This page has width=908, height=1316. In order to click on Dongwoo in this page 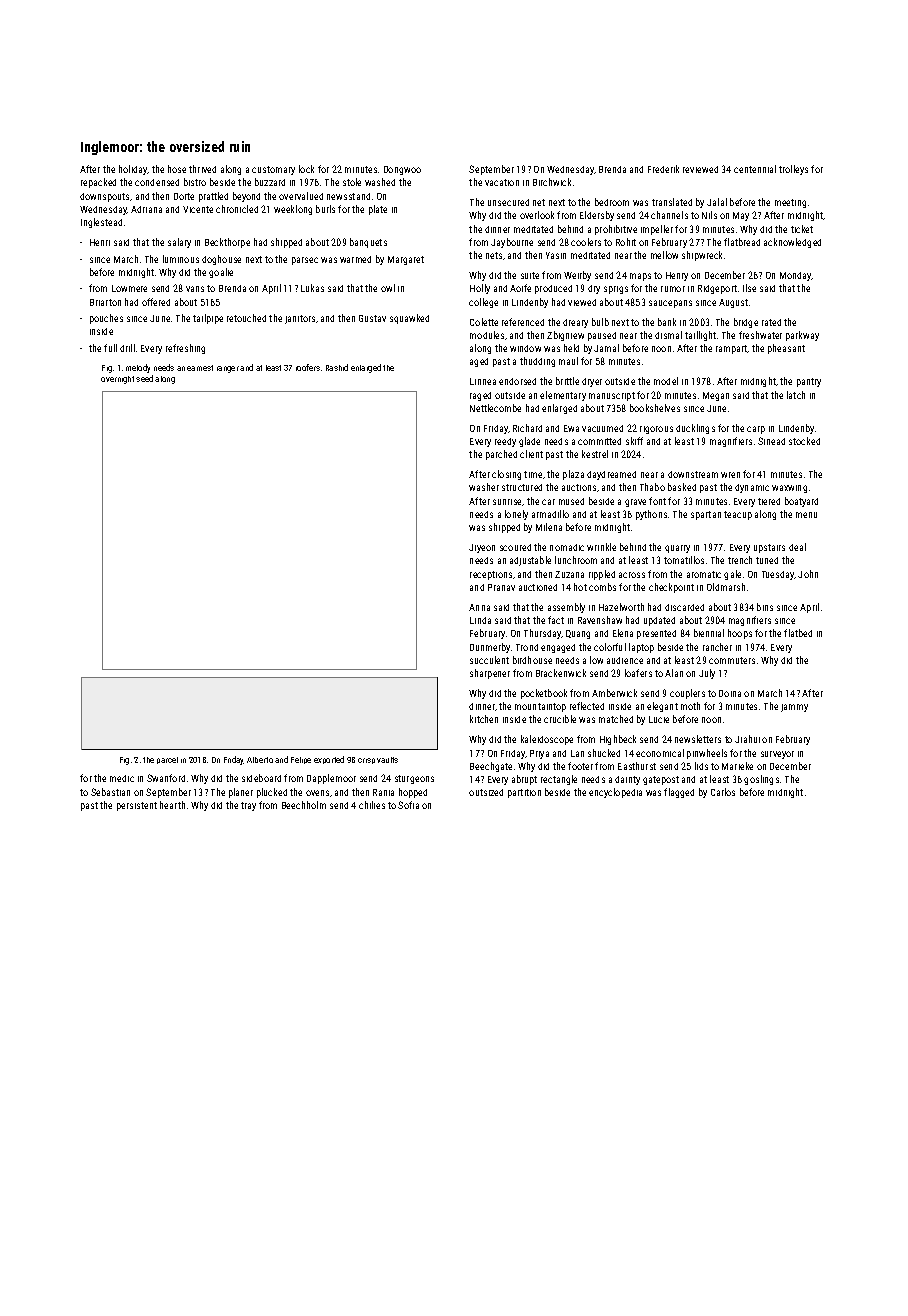, I will do `click(402, 170)`.
